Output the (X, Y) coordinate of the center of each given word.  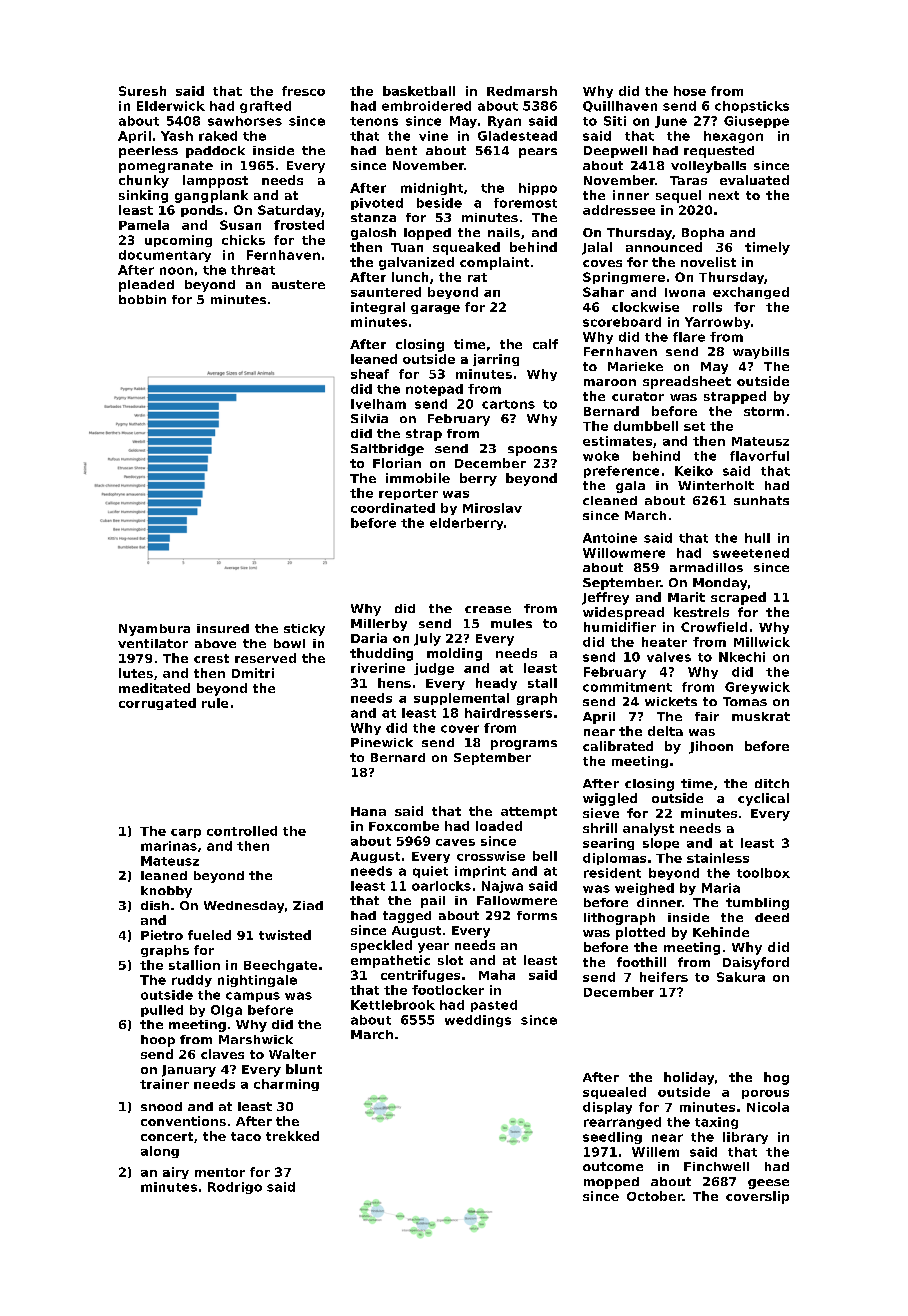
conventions (183, 1121)
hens (394, 683)
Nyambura (154, 630)
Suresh (142, 91)
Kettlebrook (393, 1005)
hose (690, 91)
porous (765, 1094)
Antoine (610, 538)
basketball (419, 91)
